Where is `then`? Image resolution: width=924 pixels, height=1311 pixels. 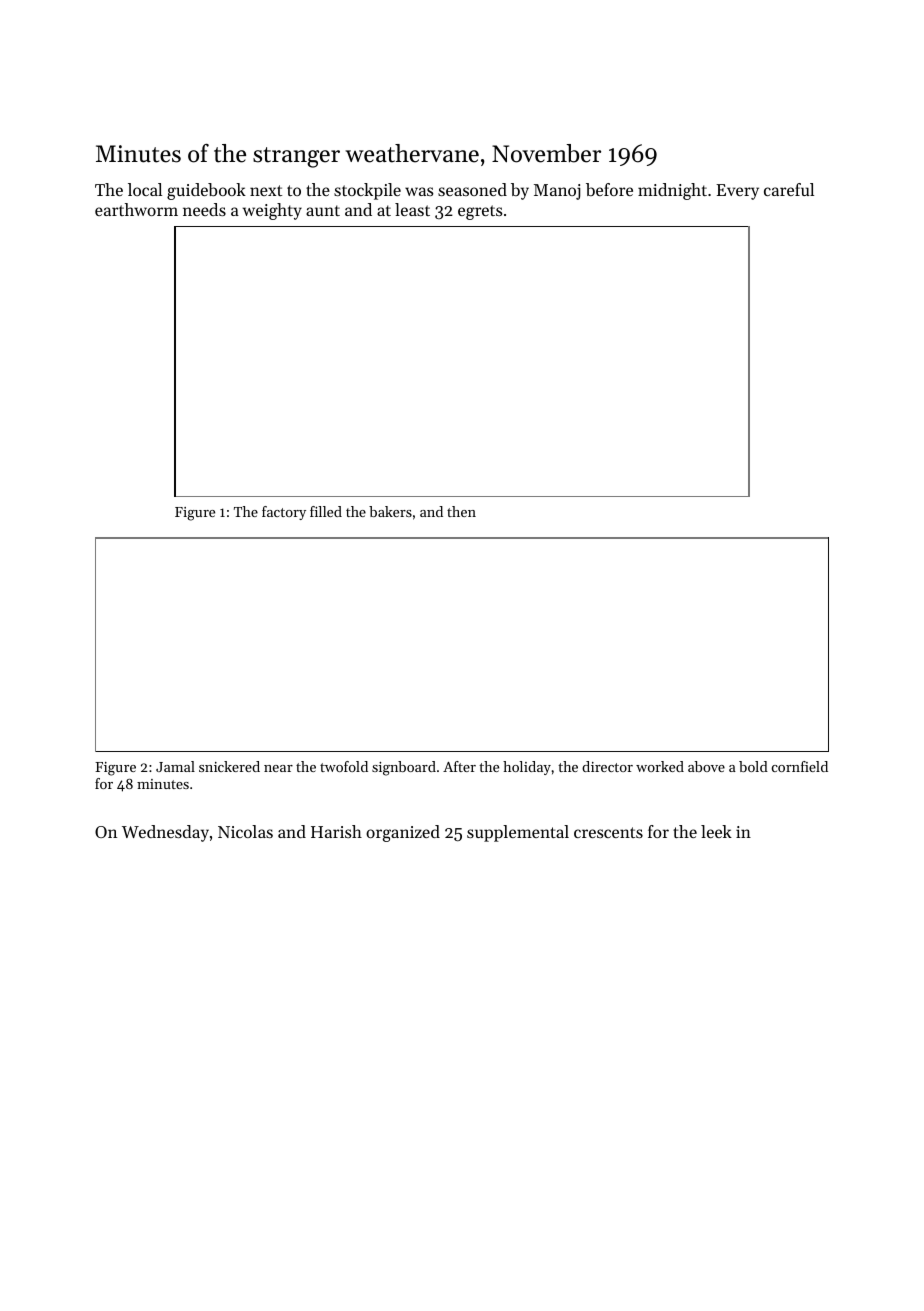 then is located at coordinates (461, 511).
